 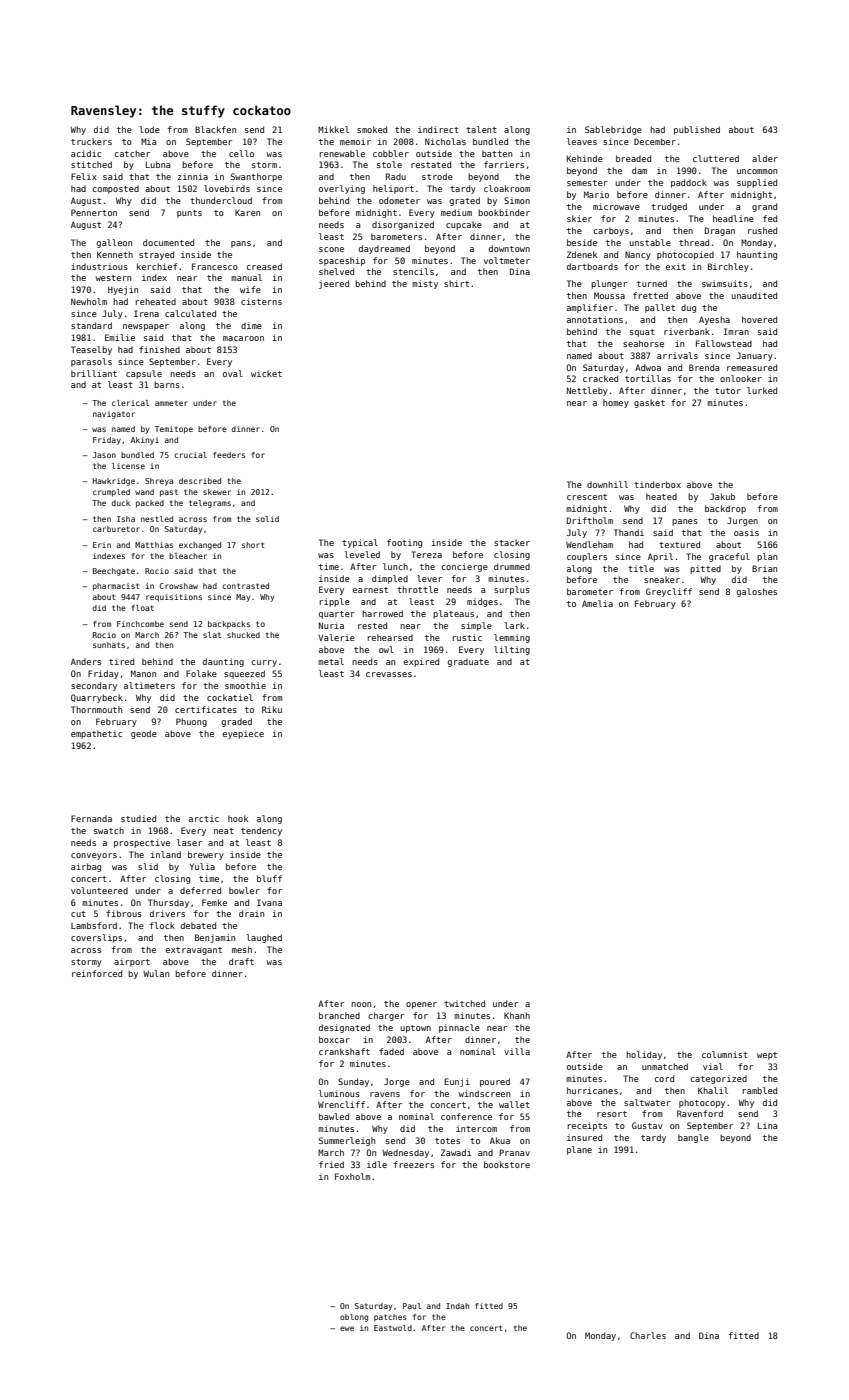 I want to click on Fernanda, so click(x=91, y=818).
